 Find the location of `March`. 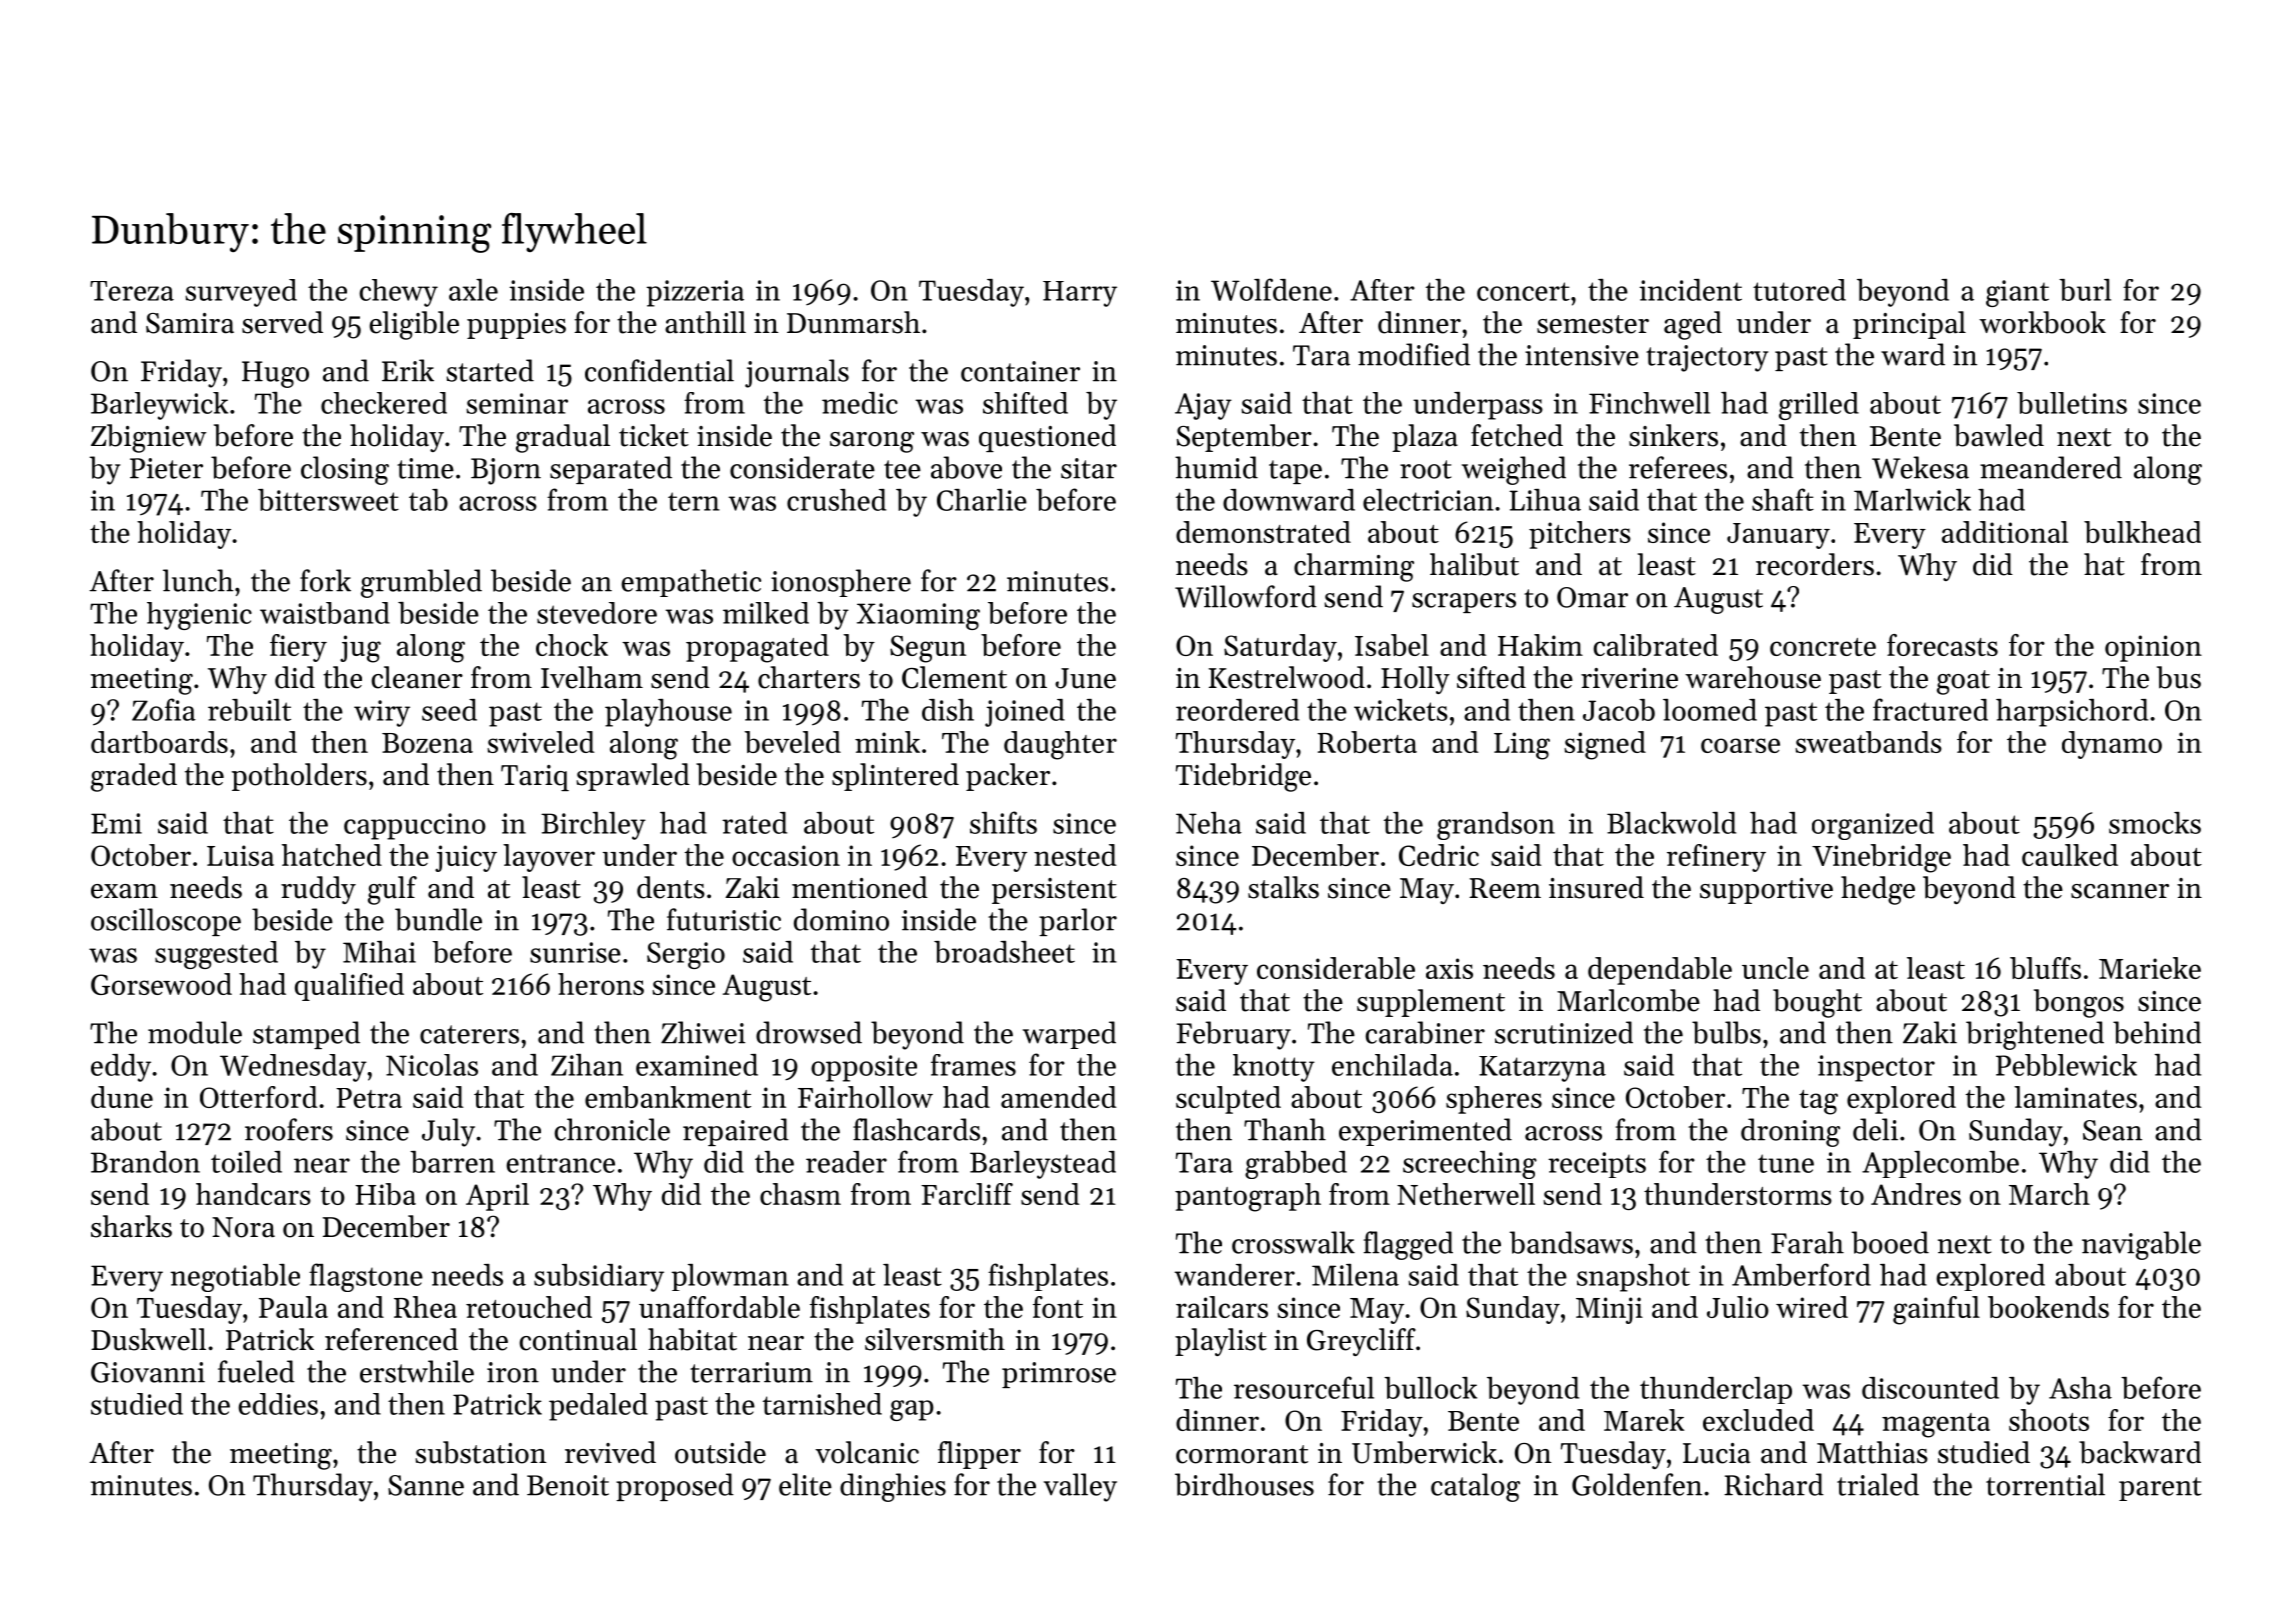

March is located at coordinates (2049, 1194).
